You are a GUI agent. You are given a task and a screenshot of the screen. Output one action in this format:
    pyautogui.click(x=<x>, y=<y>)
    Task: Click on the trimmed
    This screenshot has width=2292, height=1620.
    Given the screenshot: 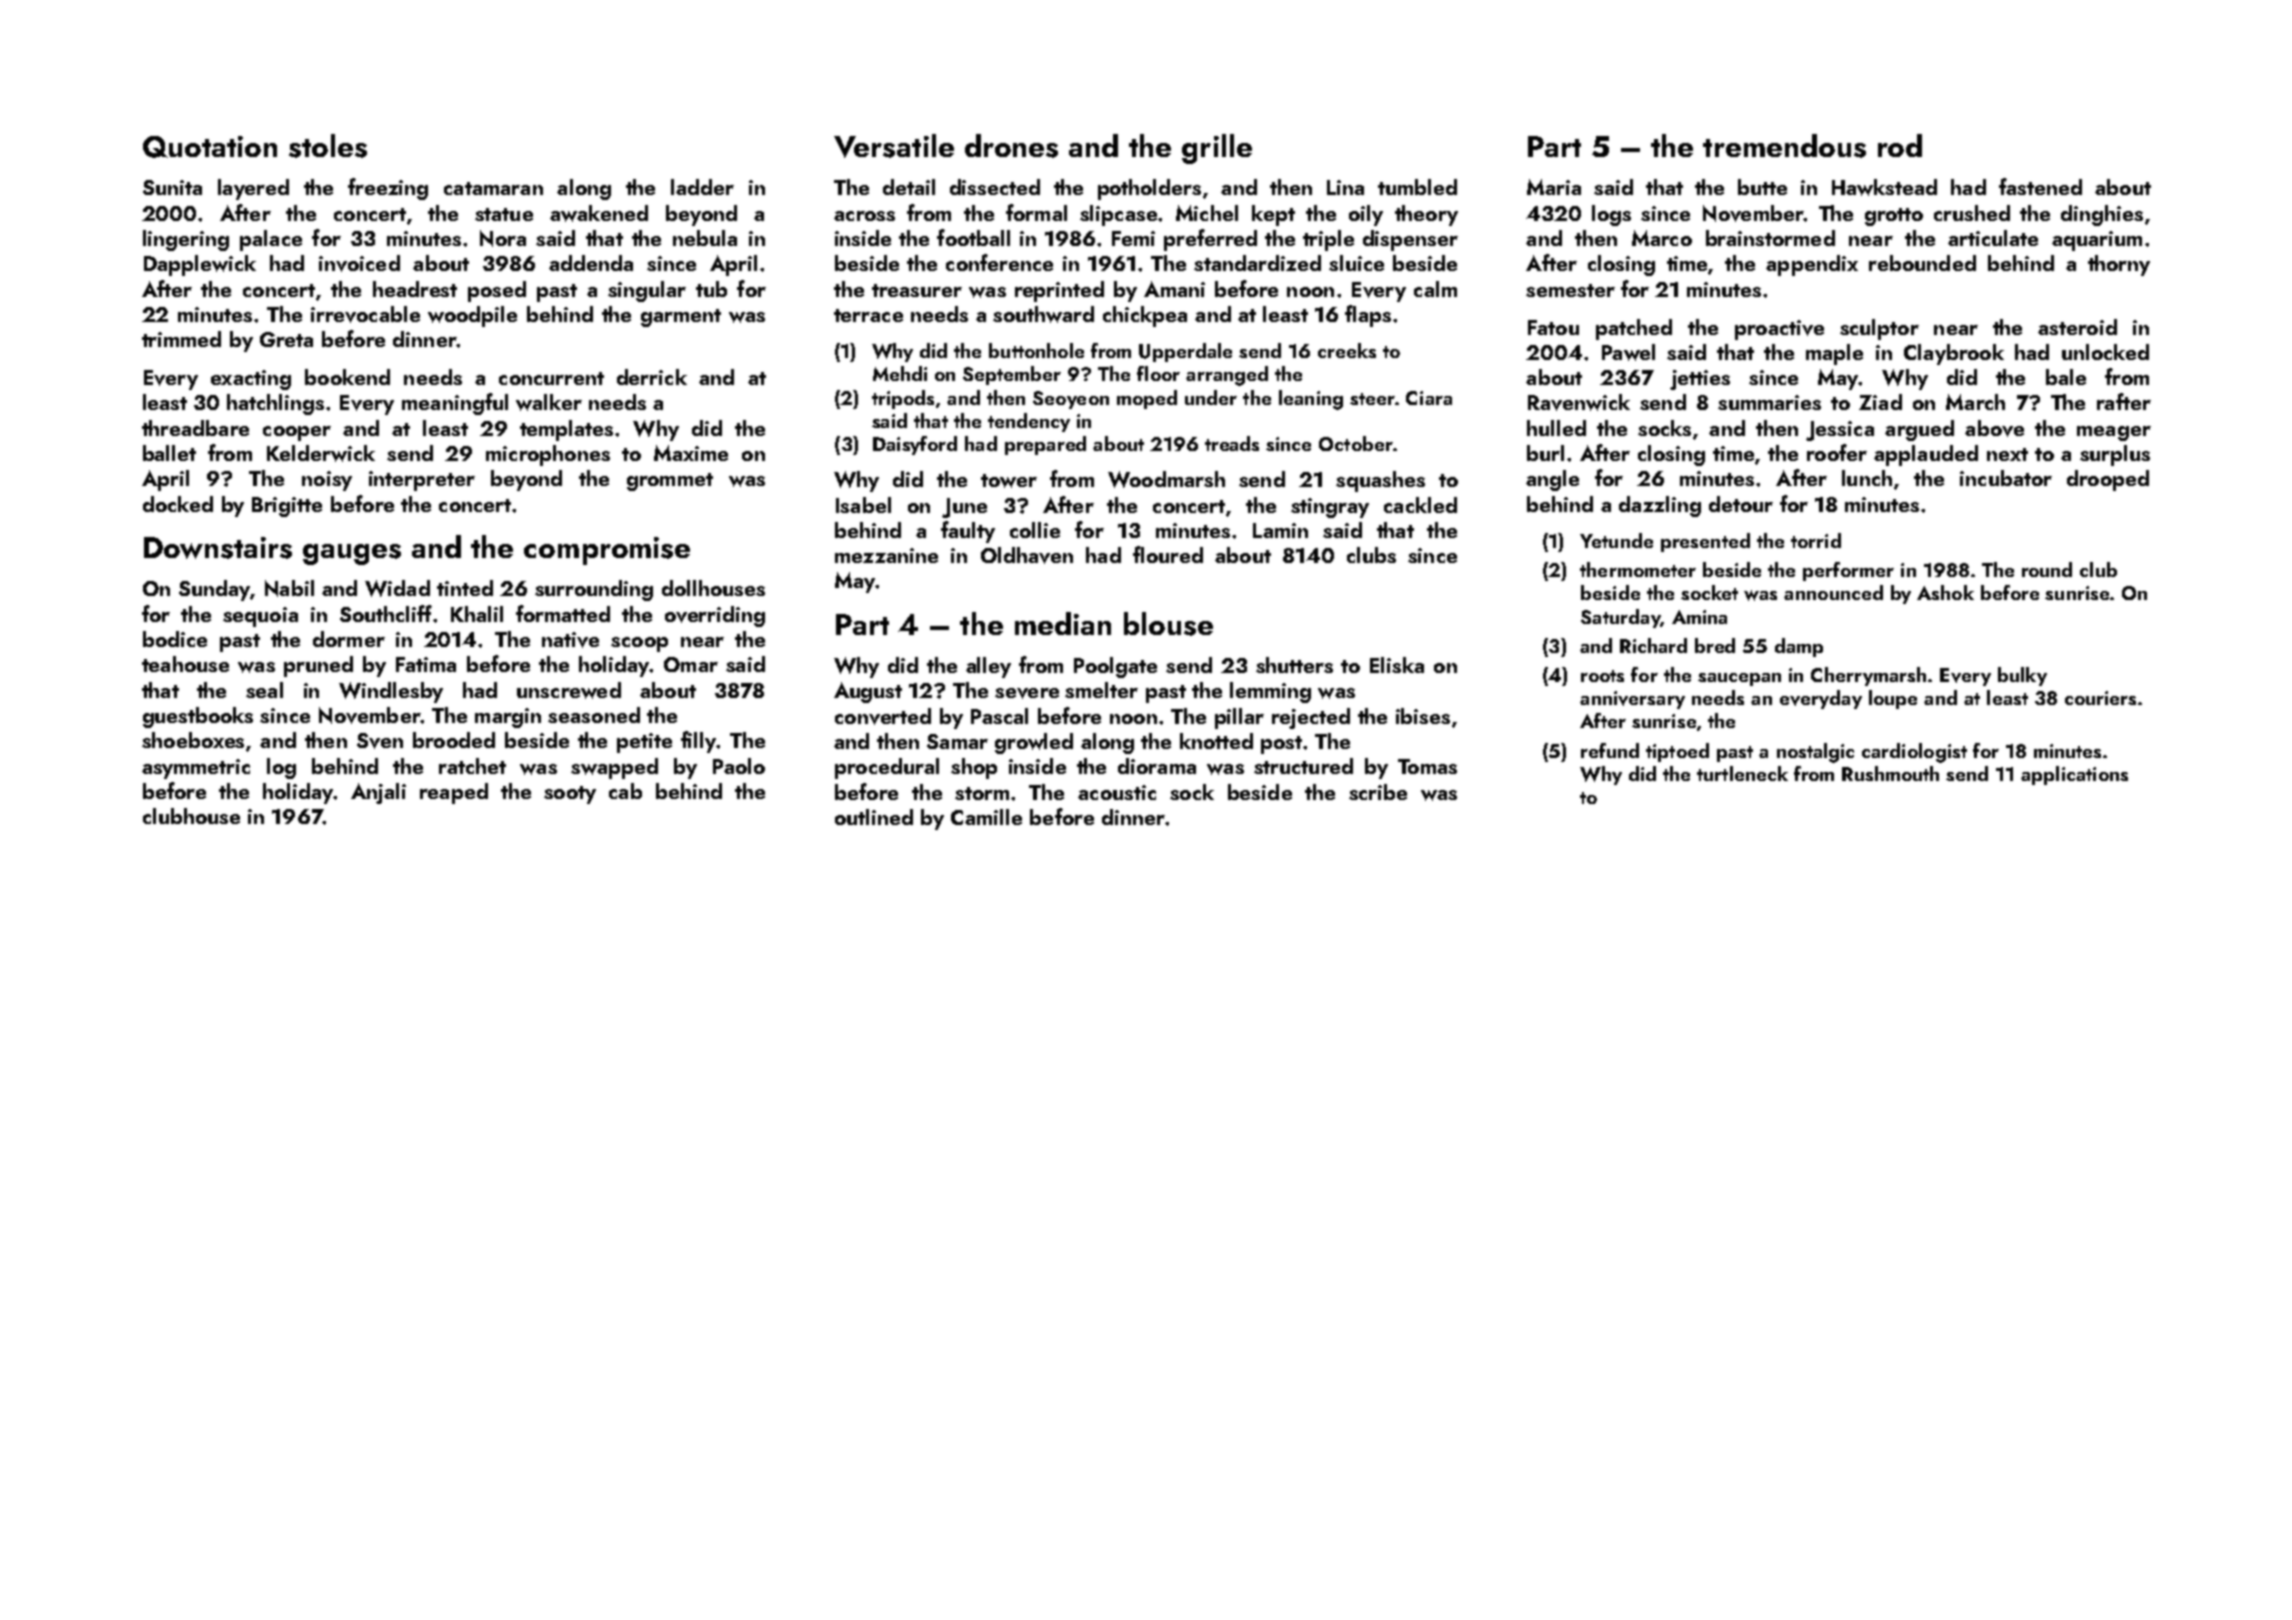 What is the action you would take?
    pyautogui.click(x=181, y=339)
